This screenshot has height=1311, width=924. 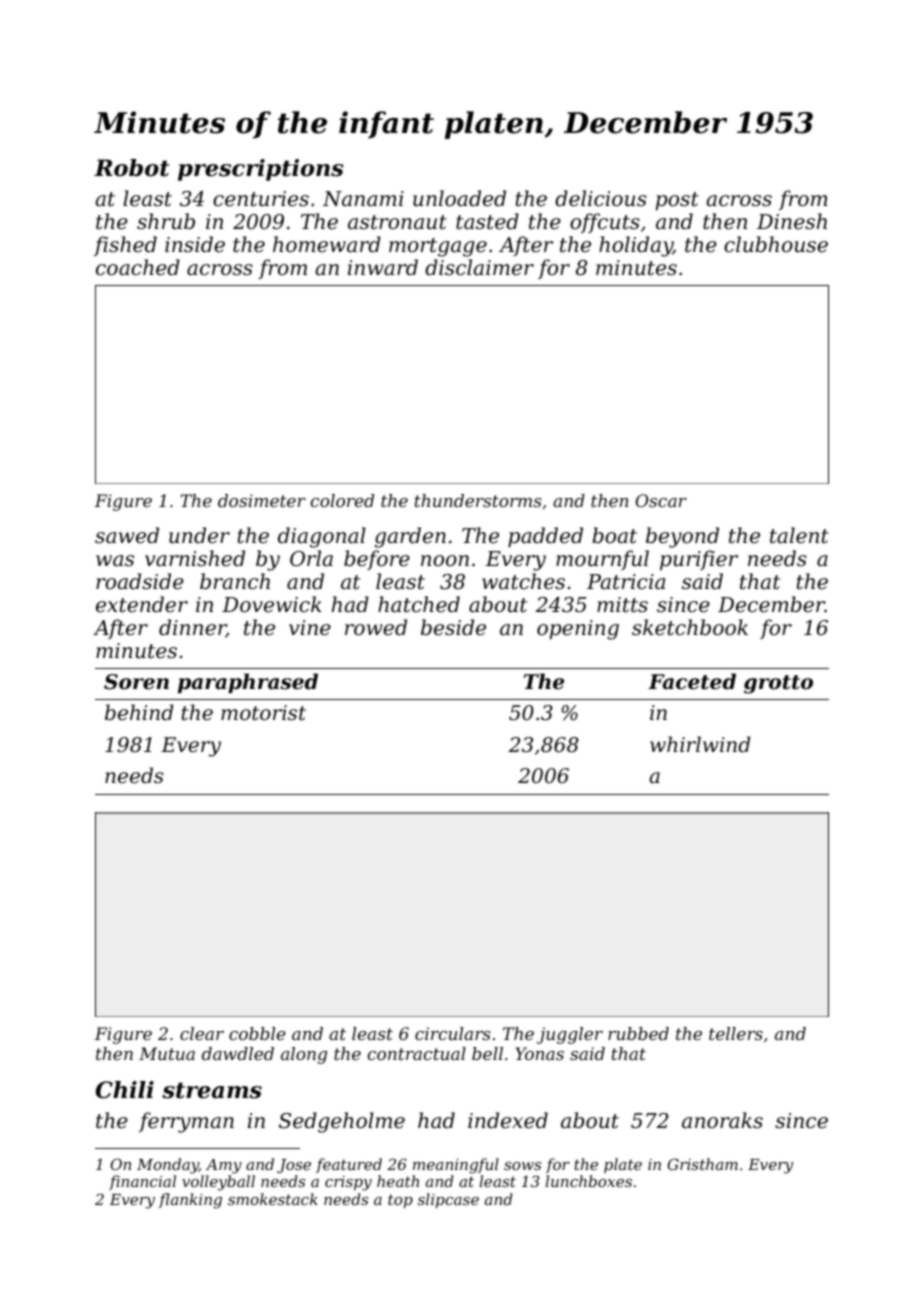 What do you see at coordinates (327, 244) in the screenshot?
I see `homeward` at bounding box center [327, 244].
